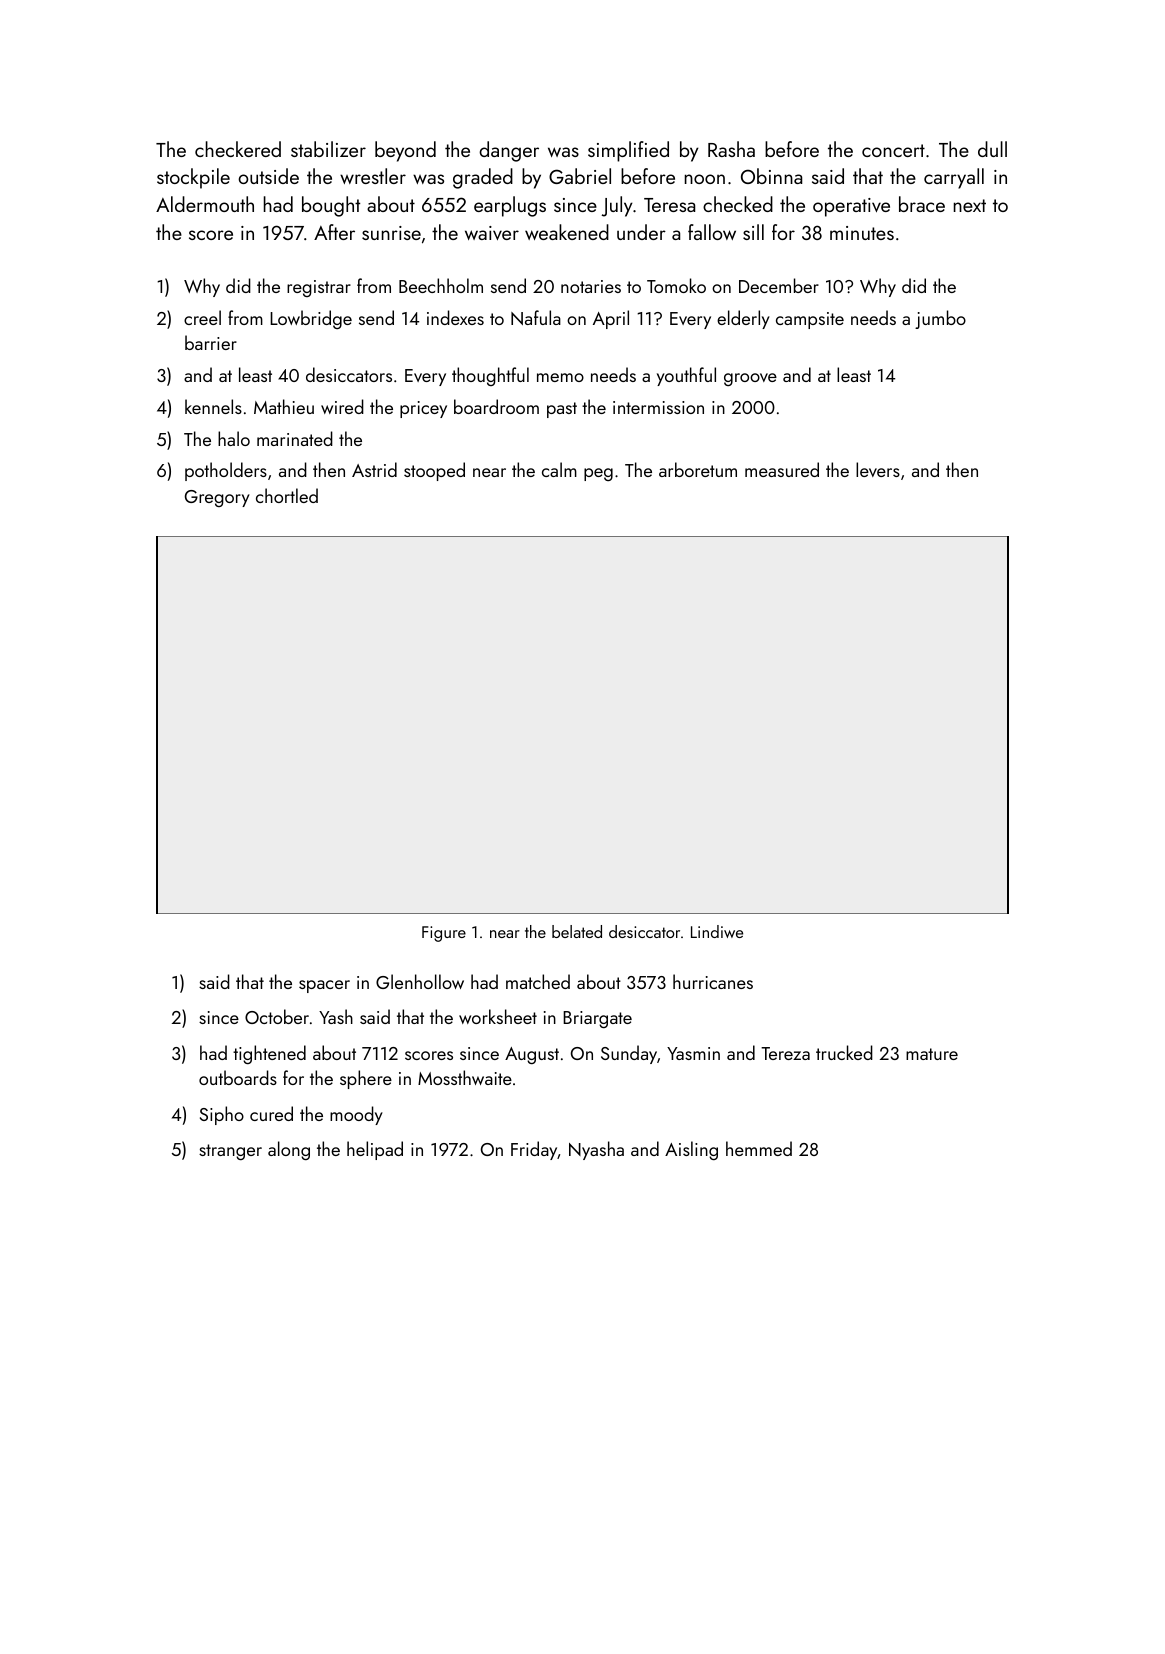 Image resolution: width=1165 pixels, height=1654 pixels. Describe the element at coordinates (878, 469) in the screenshot. I see `levers` at that location.
